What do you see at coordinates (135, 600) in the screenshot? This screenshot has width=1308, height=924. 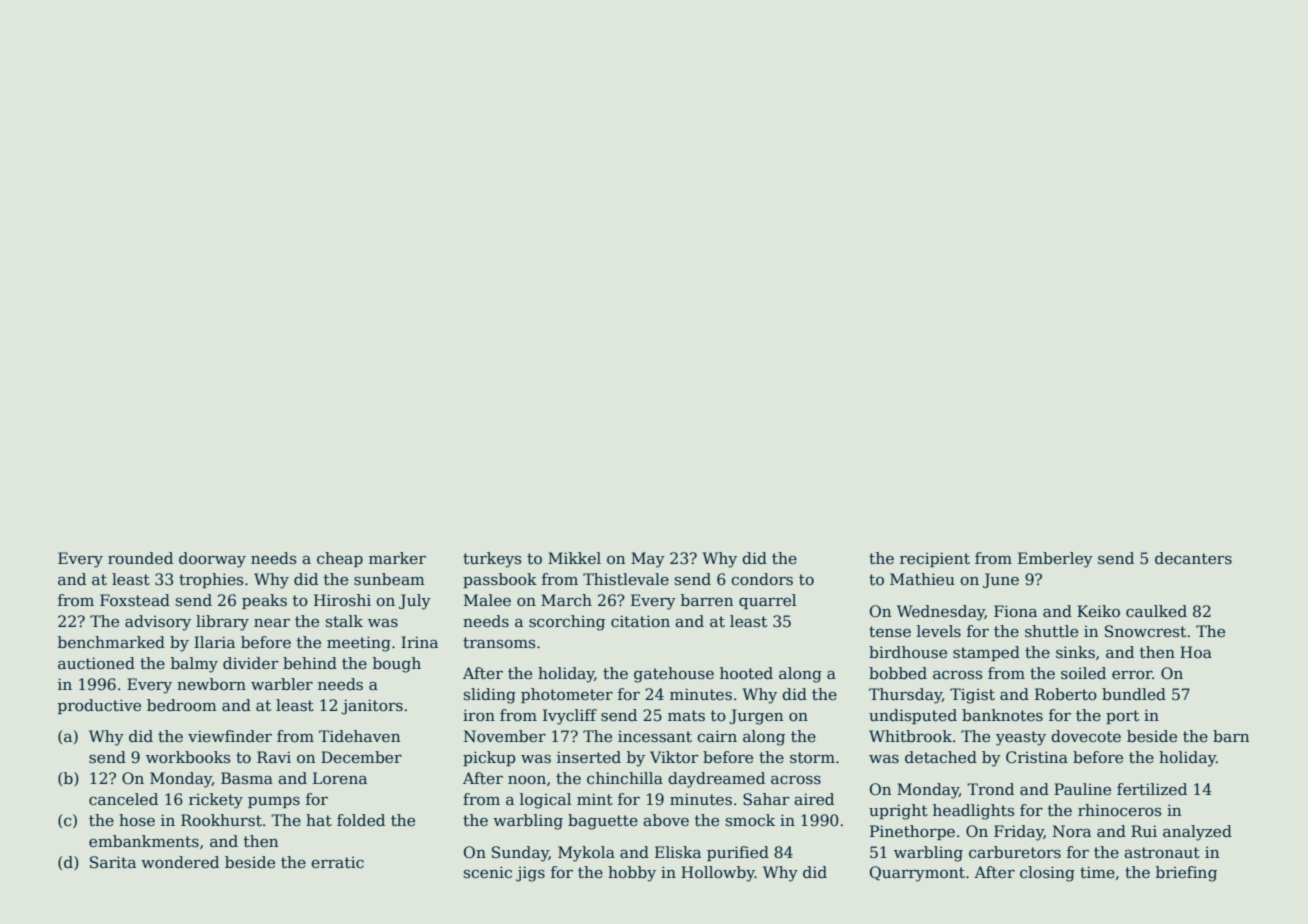 I see `Foxstead` at bounding box center [135, 600].
